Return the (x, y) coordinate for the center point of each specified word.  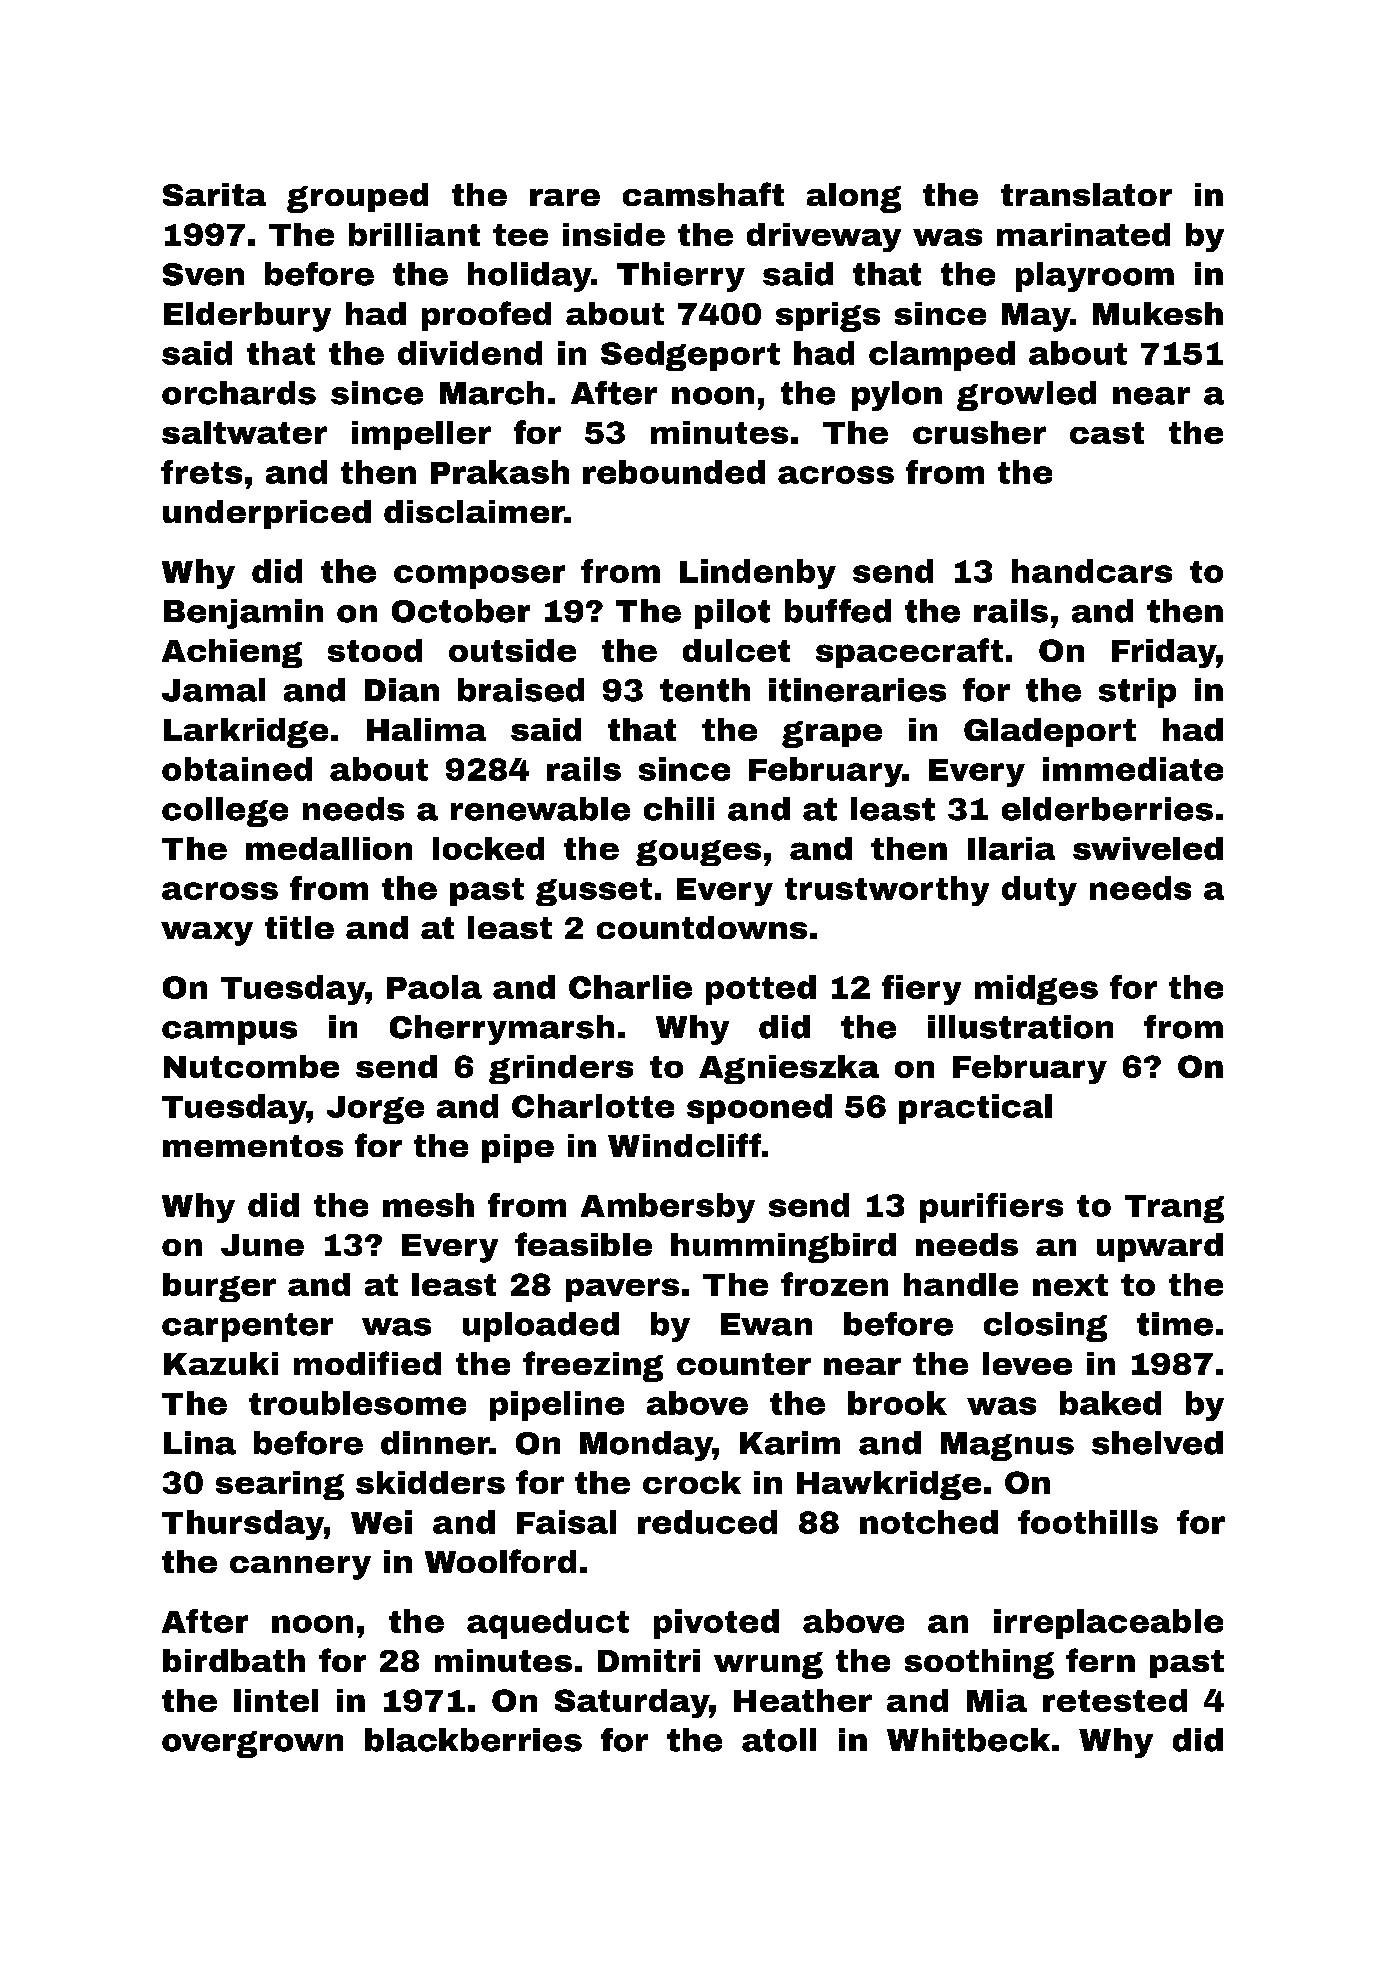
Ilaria (1011, 848)
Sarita (214, 194)
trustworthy (887, 891)
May (1036, 317)
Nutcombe (251, 1066)
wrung (768, 1665)
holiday (529, 277)
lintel (276, 1700)
